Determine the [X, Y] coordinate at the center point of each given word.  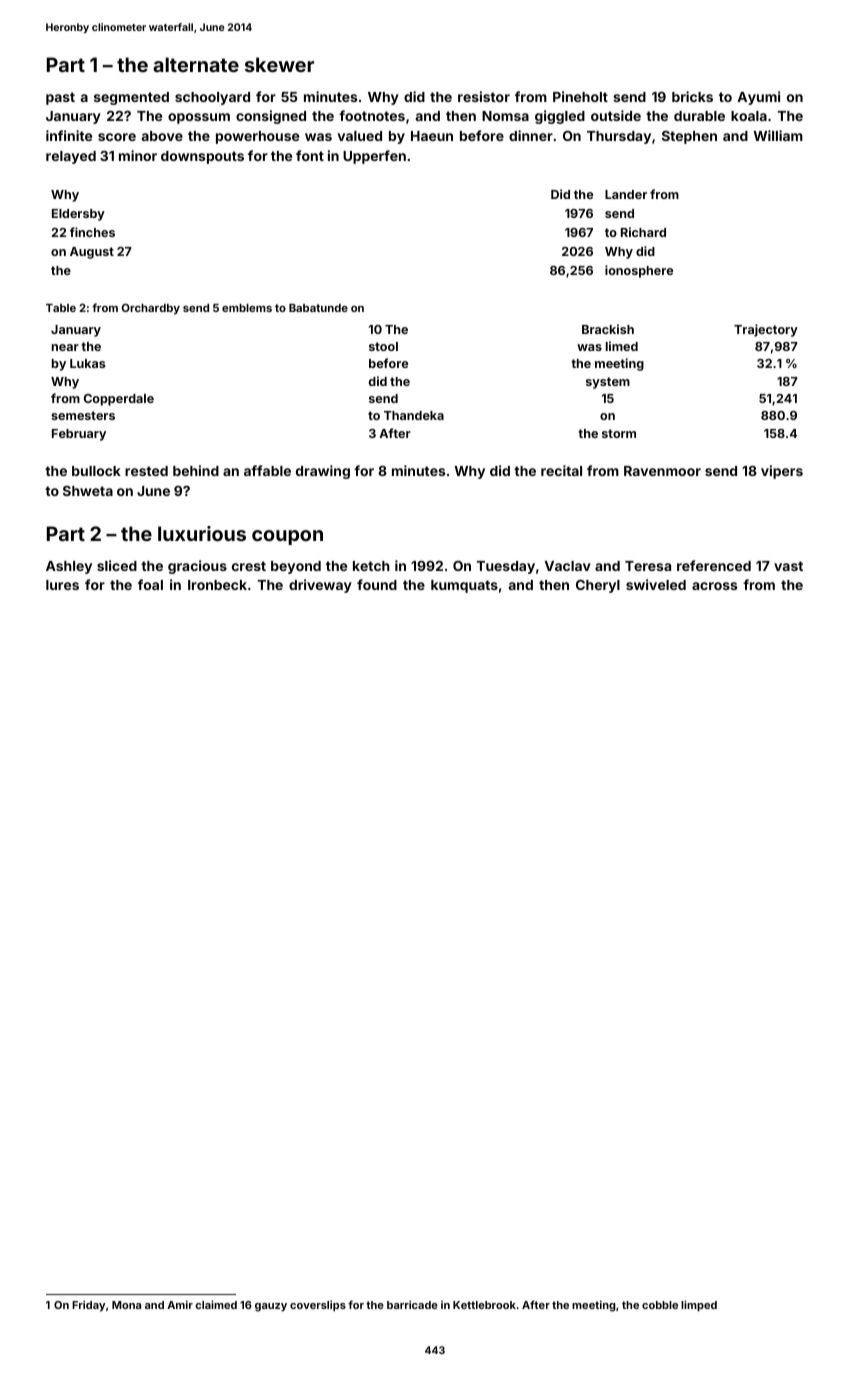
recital [561, 470]
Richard [643, 232]
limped [699, 1306]
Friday [88, 1306]
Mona [126, 1305]
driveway [320, 586]
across [714, 586]
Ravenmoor [662, 471]
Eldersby [78, 215]
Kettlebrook [484, 1305]
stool [383, 346]
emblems [247, 308]
